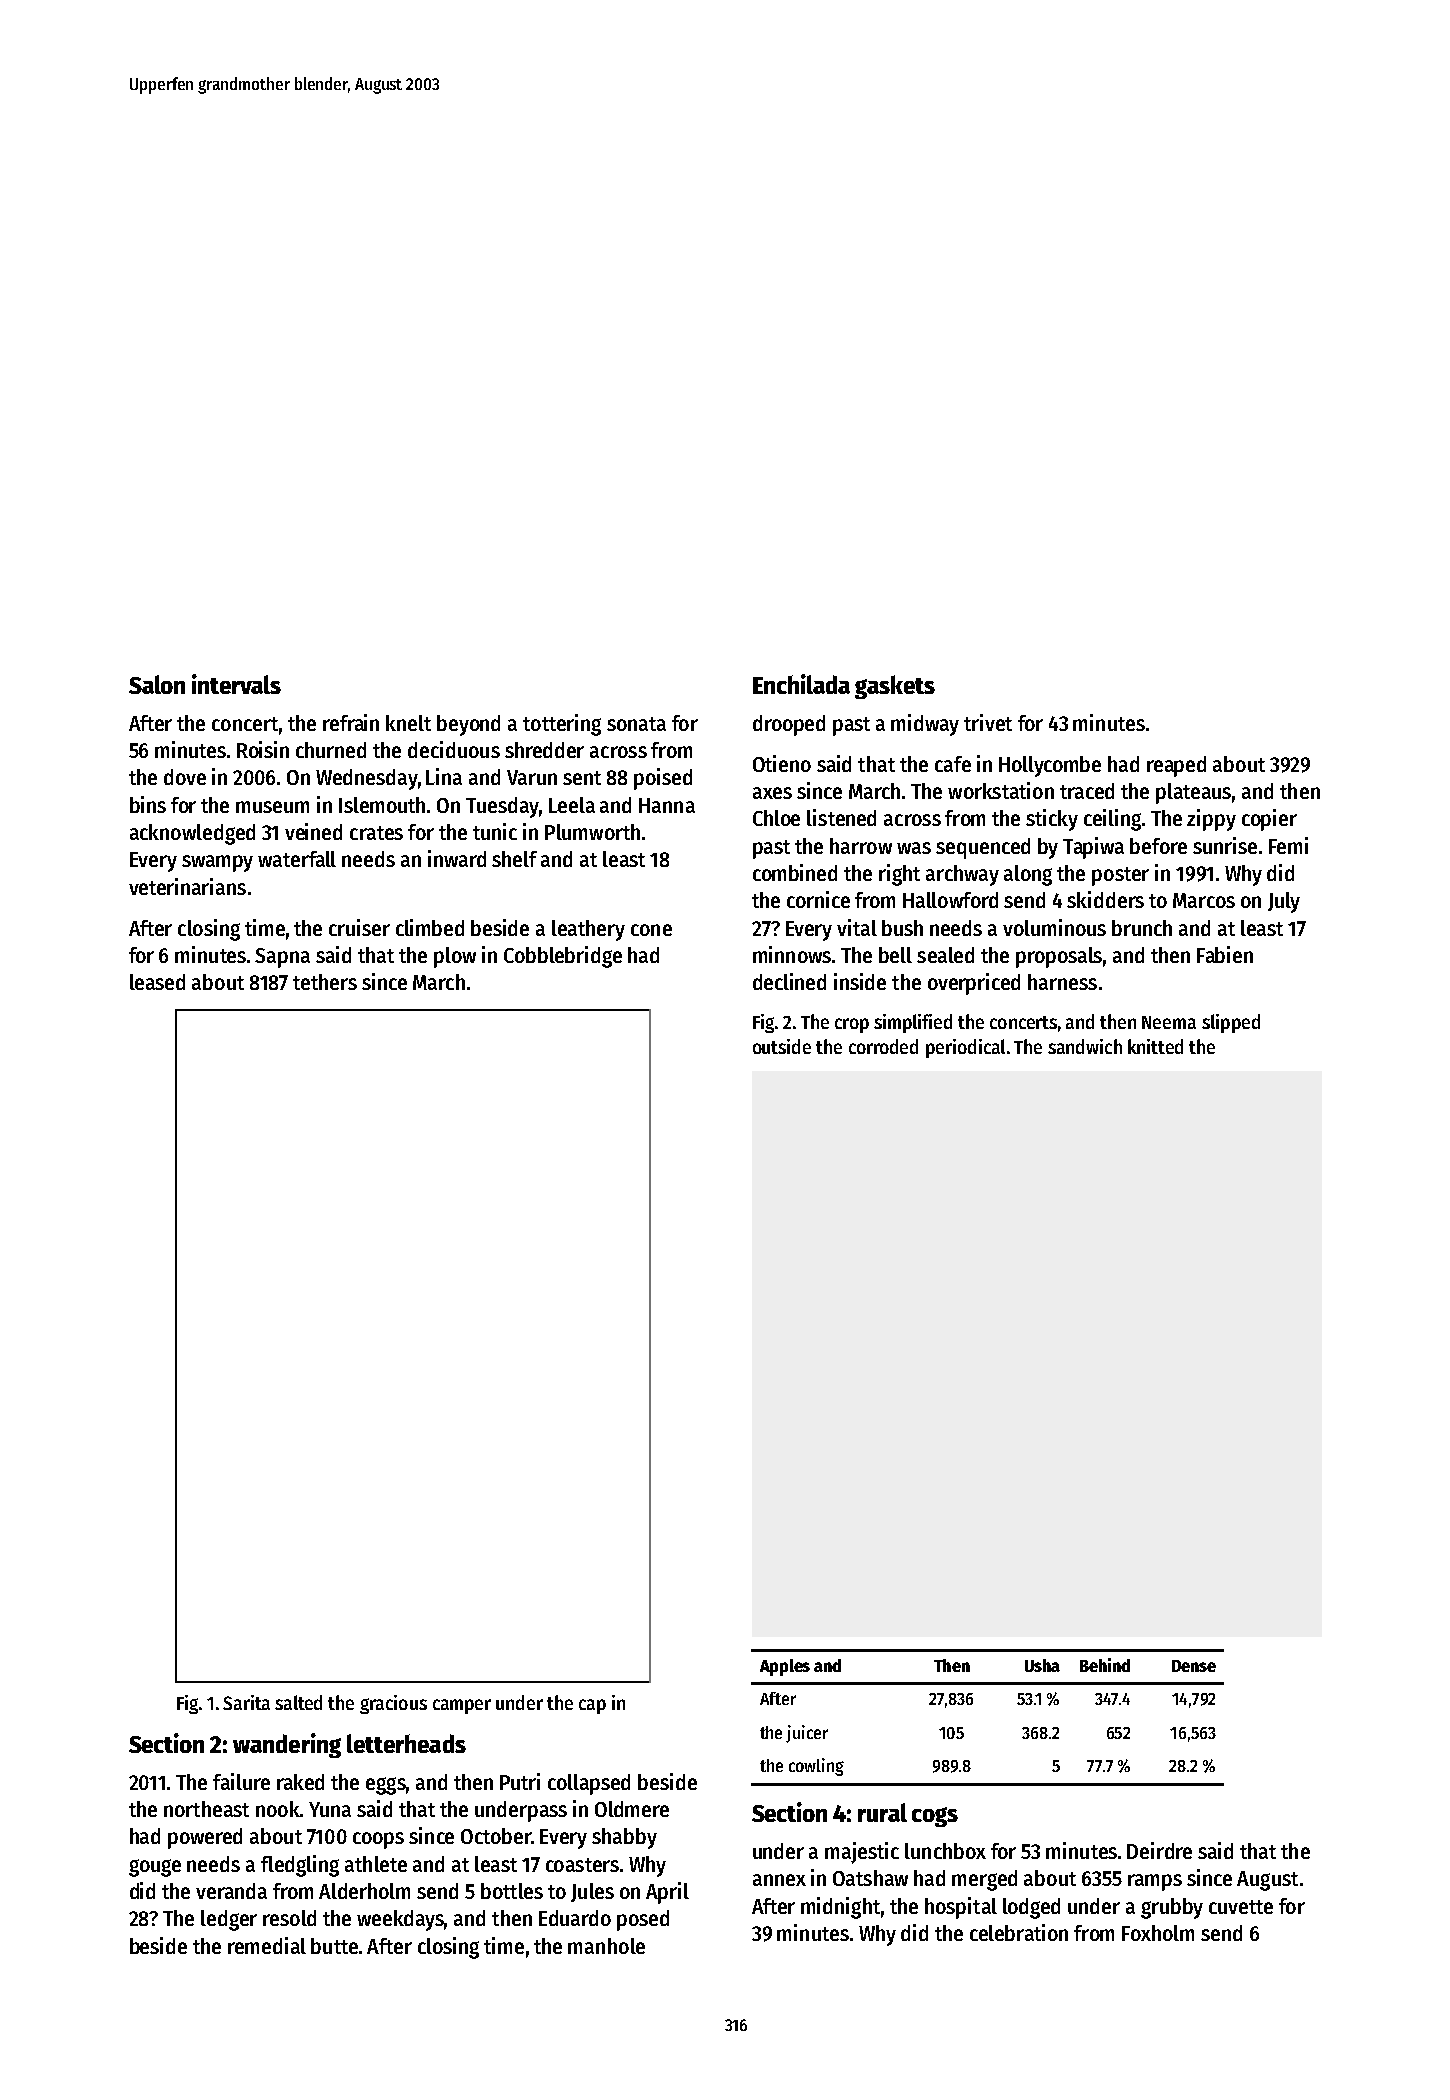 This screenshot has height=2100, width=1450. I want to click on Tuesday, so click(502, 807).
